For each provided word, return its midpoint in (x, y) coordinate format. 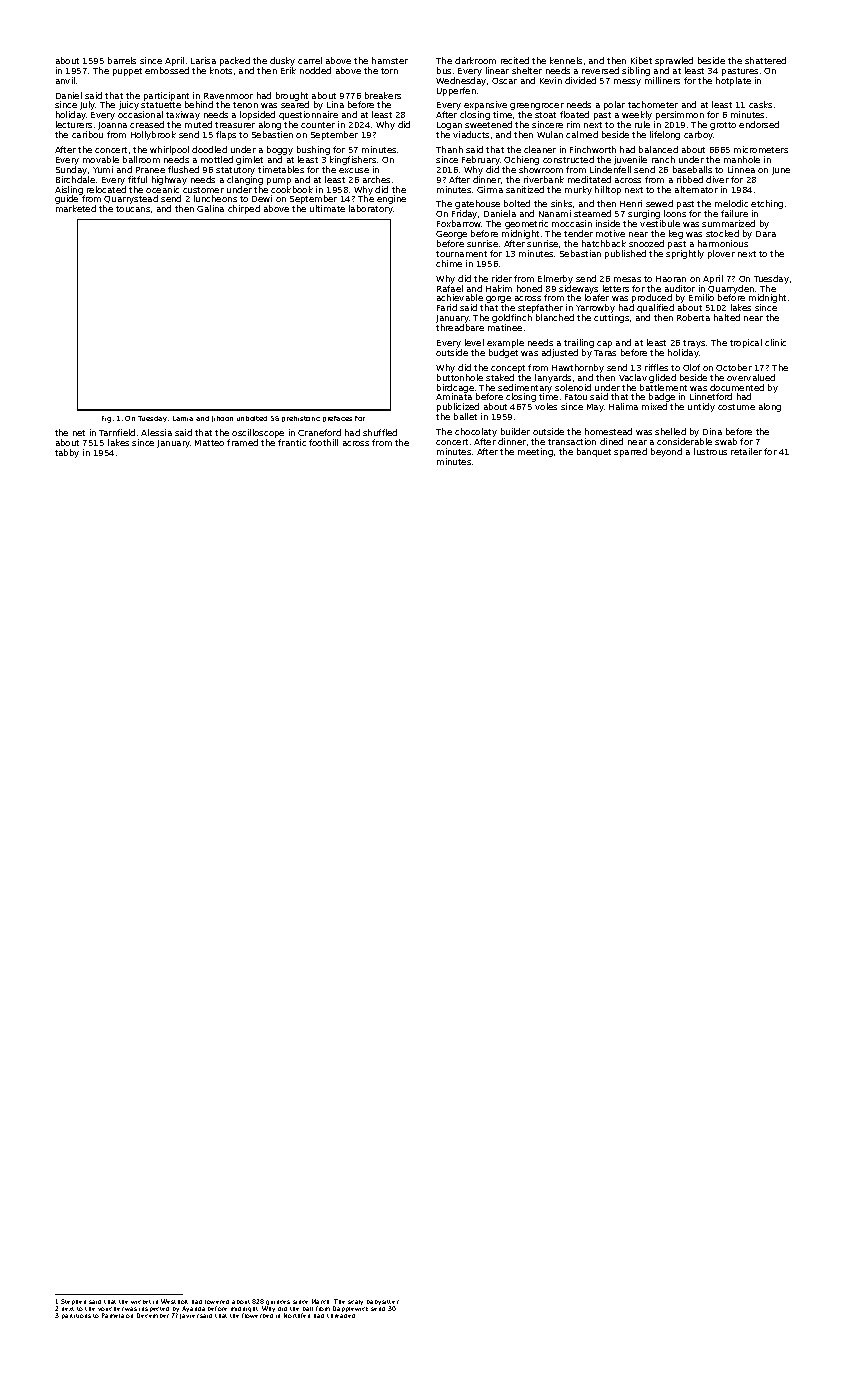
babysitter (383, 1302)
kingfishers (353, 160)
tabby (67, 453)
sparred (630, 452)
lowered (217, 1302)
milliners (662, 80)
